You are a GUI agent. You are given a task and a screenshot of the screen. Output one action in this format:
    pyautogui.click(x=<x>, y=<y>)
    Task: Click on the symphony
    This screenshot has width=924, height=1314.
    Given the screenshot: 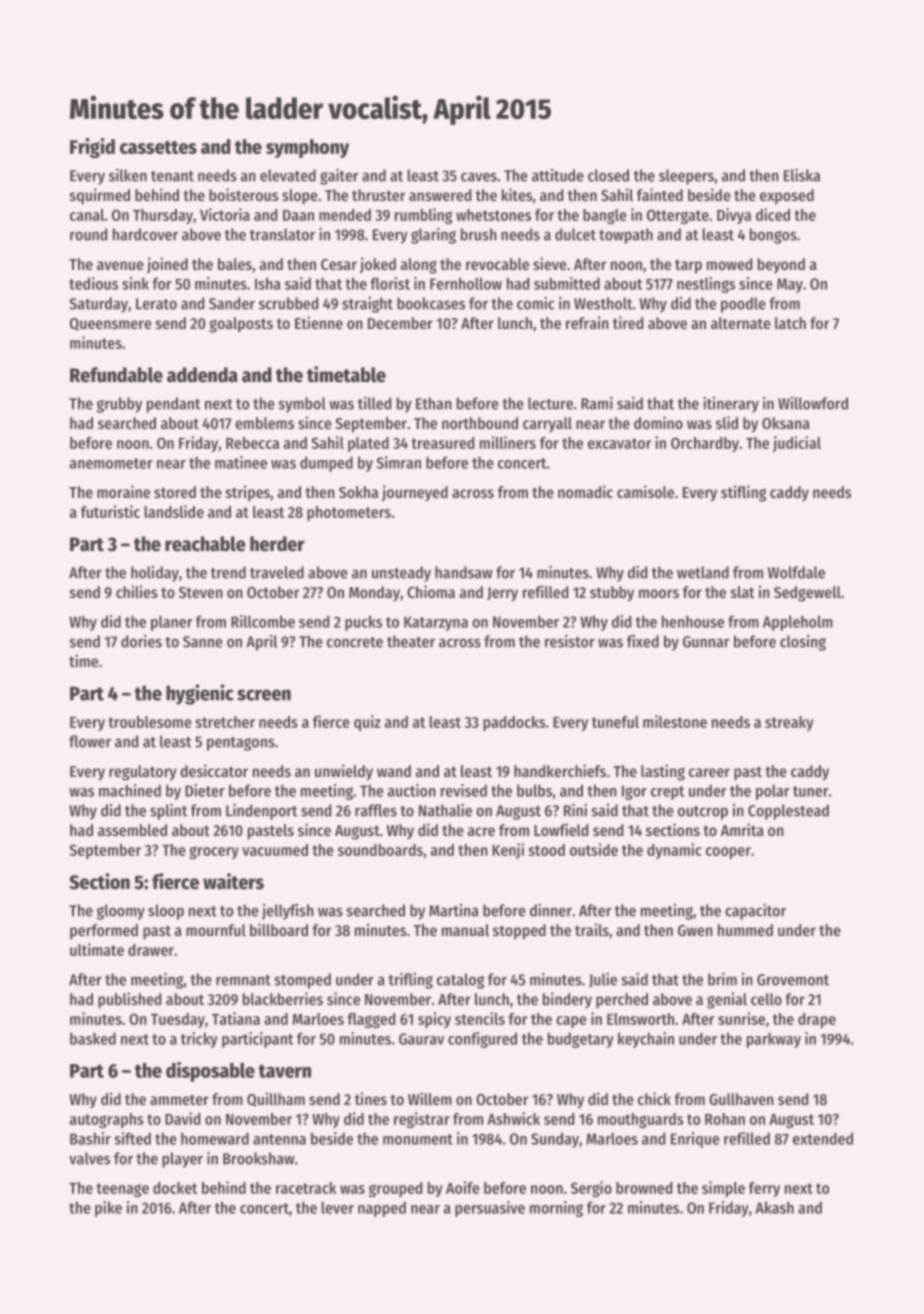 What is the action you would take?
    pyautogui.click(x=307, y=148)
